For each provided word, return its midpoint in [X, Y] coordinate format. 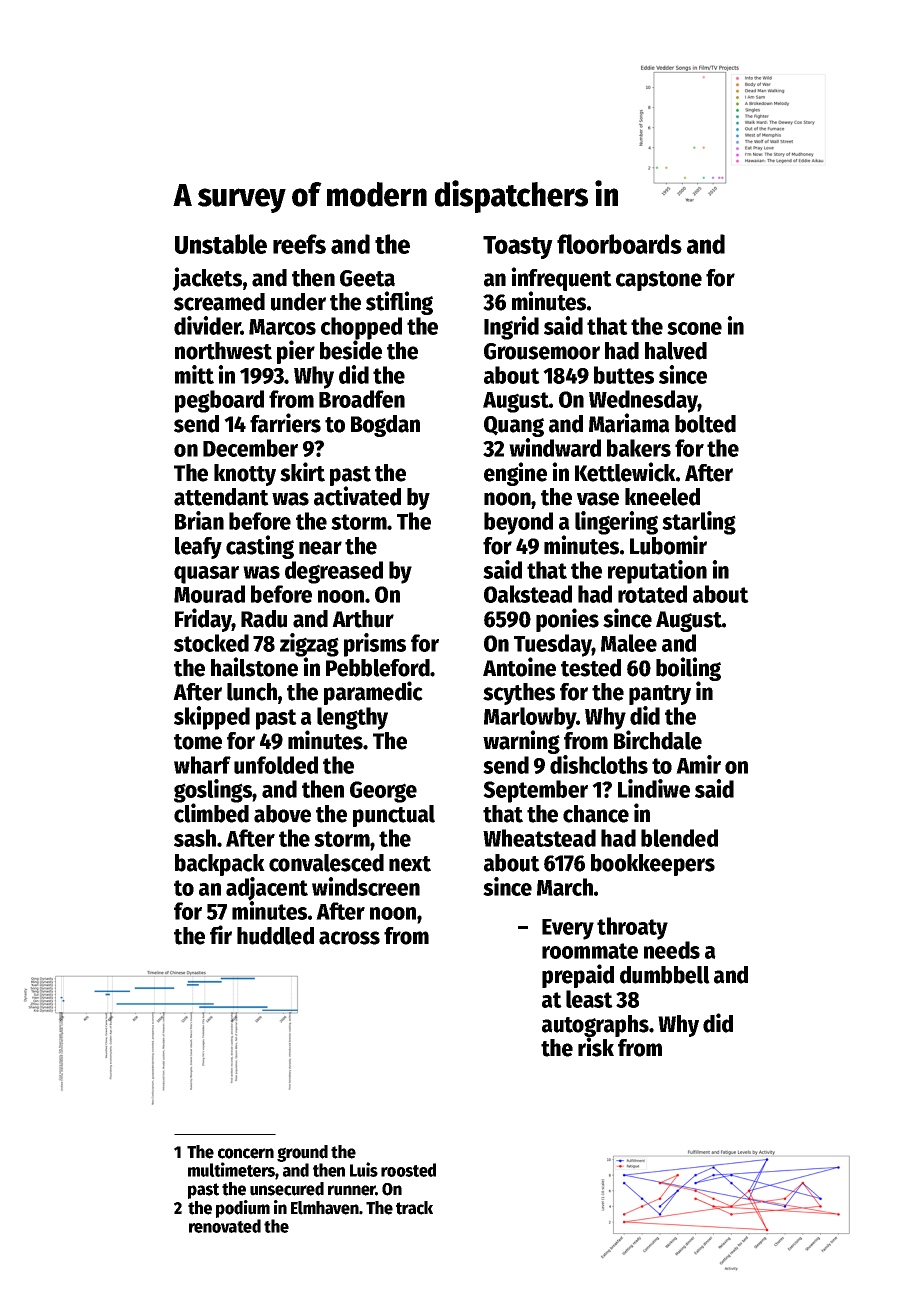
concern [246, 1153]
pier [296, 352]
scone [694, 328]
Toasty [518, 247]
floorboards [619, 244]
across [349, 938]
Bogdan [385, 426]
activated [357, 496]
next [410, 864]
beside [351, 350]
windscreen [366, 886]
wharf [202, 765]
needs [672, 950]
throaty [632, 928]
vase [598, 499]
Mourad [209, 594]
